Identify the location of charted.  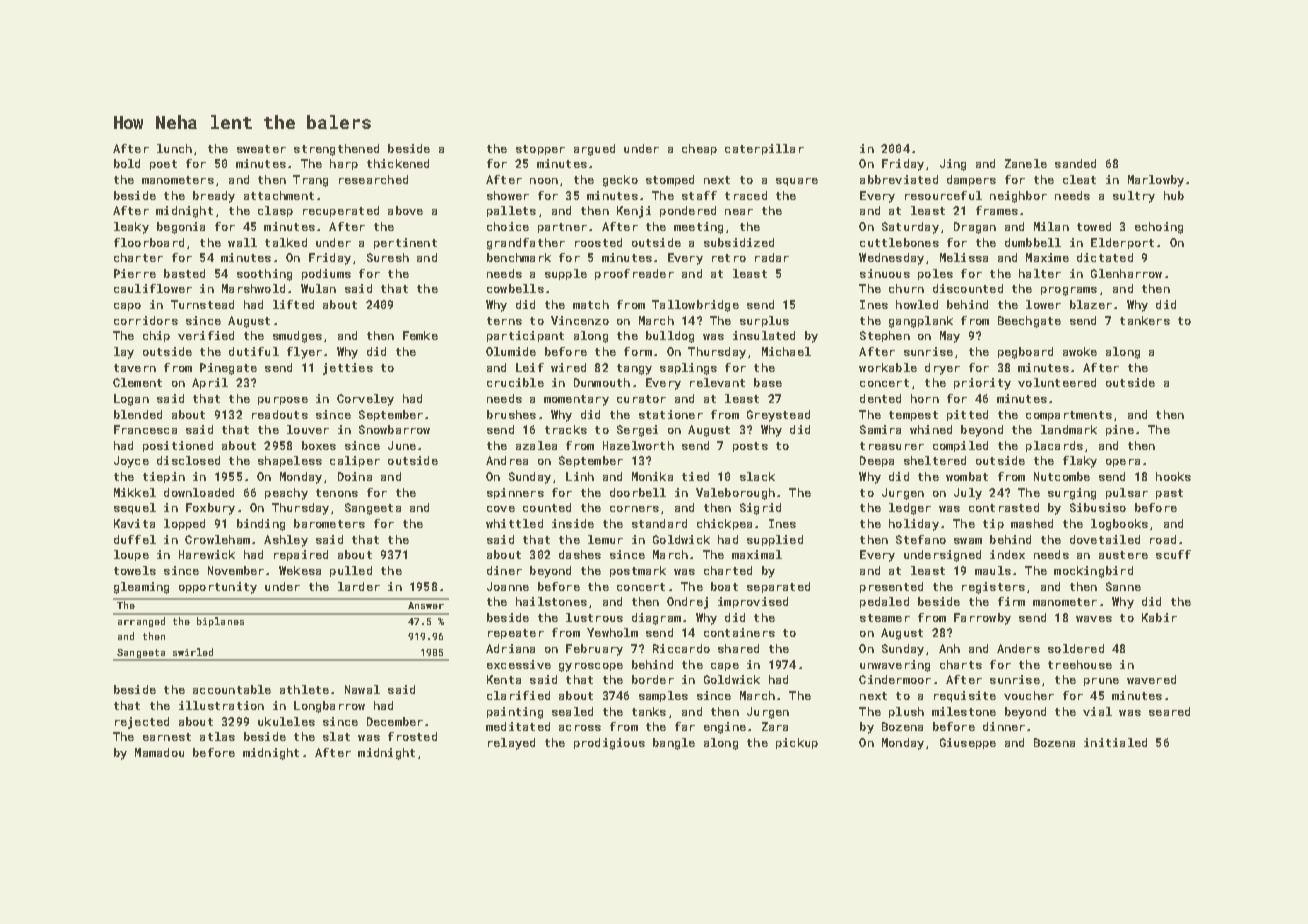
(728, 570).
